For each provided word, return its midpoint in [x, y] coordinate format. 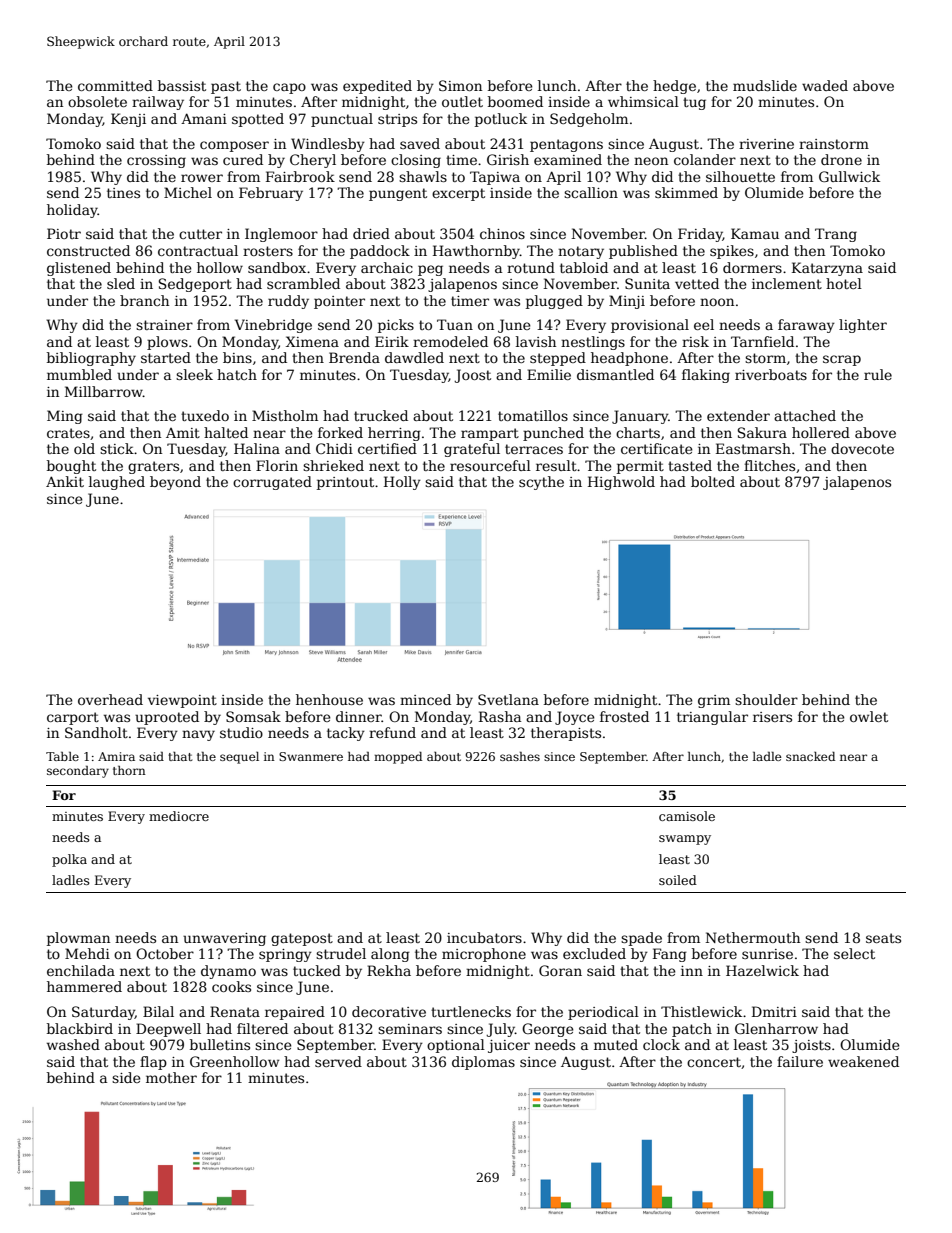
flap [153, 1063]
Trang [836, 235]
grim [714, 701]
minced [425, 699]
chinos [502, 233]
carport [73, 718]
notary [581, 252]
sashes [520, 756]
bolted [713, 481]
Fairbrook [300, 176]
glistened [79, 269]
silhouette [740, 176]
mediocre [179, 816]
